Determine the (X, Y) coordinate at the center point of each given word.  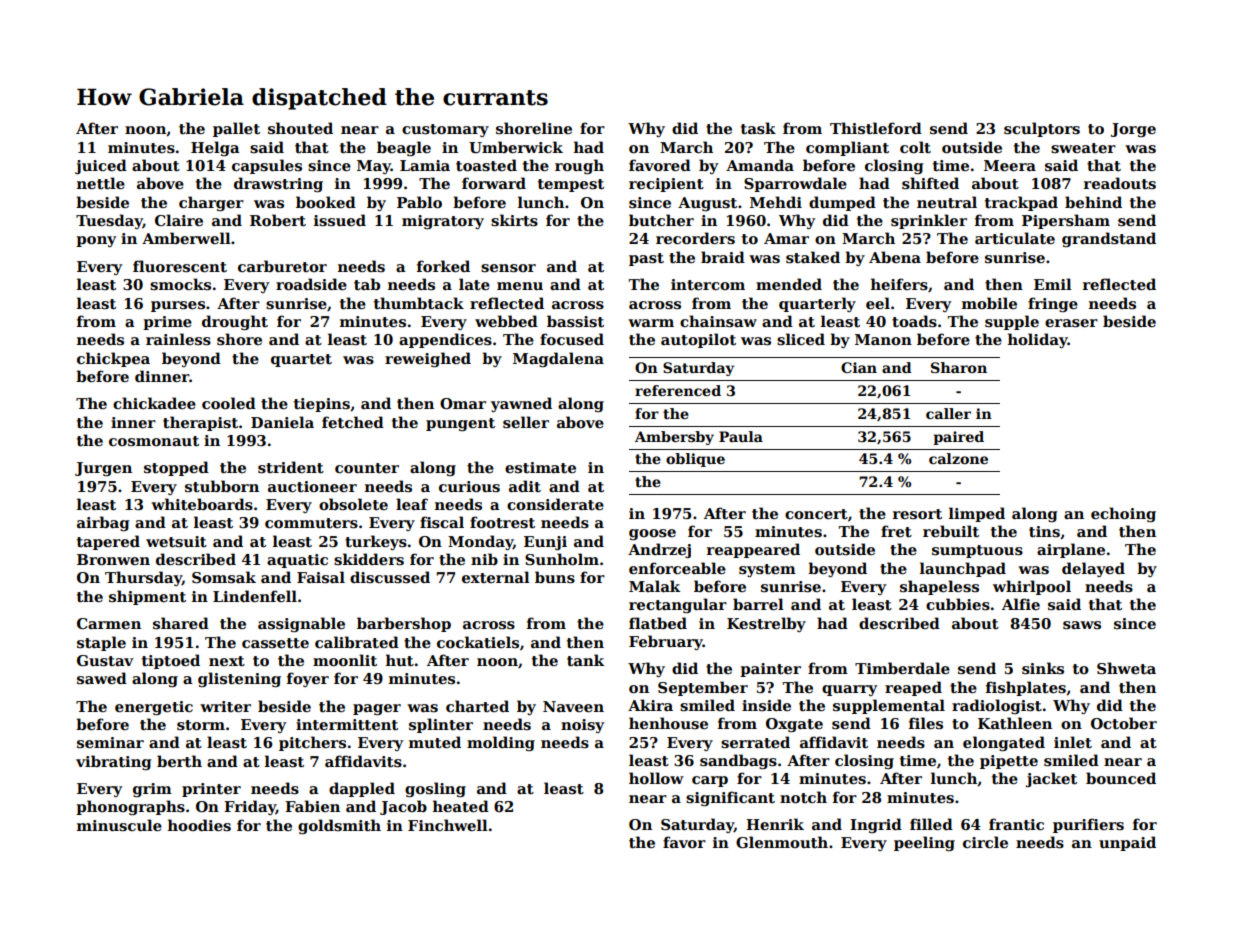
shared (181, 623)
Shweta (1126, 668)
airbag (103, 523)
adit (525, 486)
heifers (899, 284)
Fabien (312, 806)
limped (977, 514)
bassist (575, 321)
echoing (1123, 514)
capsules (267, 166)
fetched (353, 422)
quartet (301, 360)
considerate (555, 504)
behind (1093, 202)
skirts (514, 220)
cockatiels (478, 642)
